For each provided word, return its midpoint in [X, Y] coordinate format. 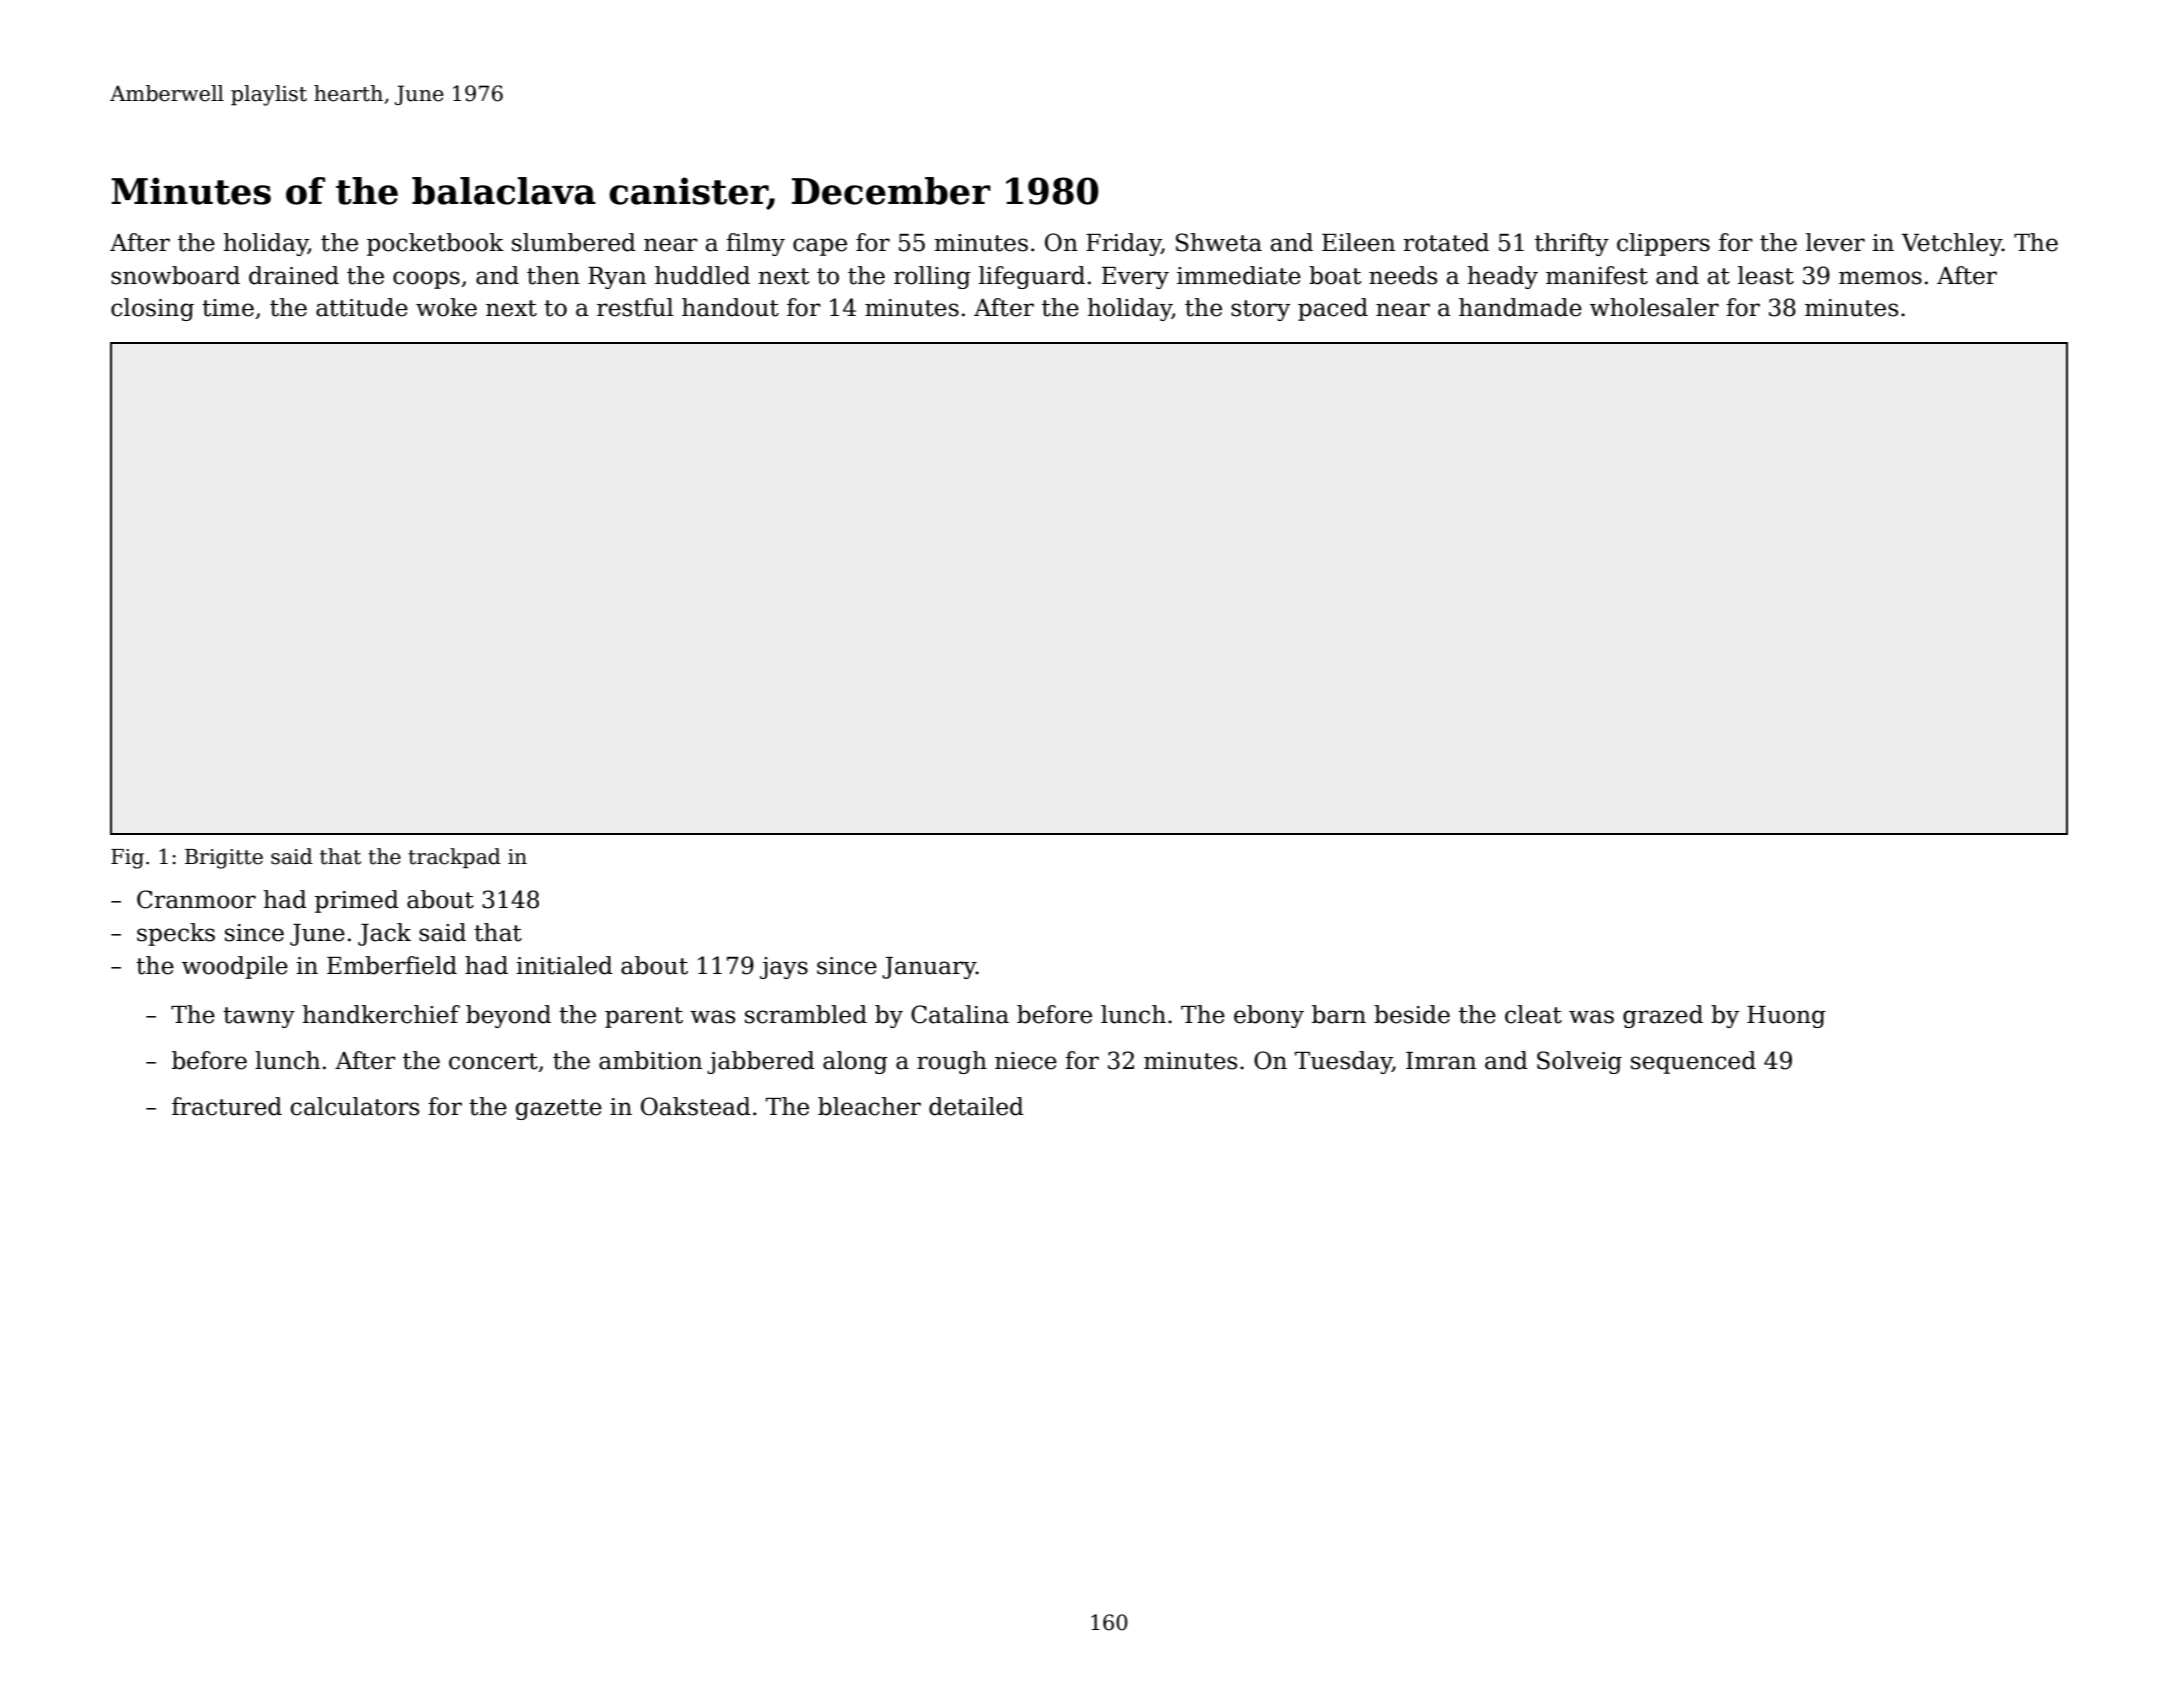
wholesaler [1654, 307]
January [929, 968]
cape [820, 247]
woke [446, 307]
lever [1835, 242]
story [1260, 310]
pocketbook [435, 244]
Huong [1786, 1017]
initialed [564, 965]
